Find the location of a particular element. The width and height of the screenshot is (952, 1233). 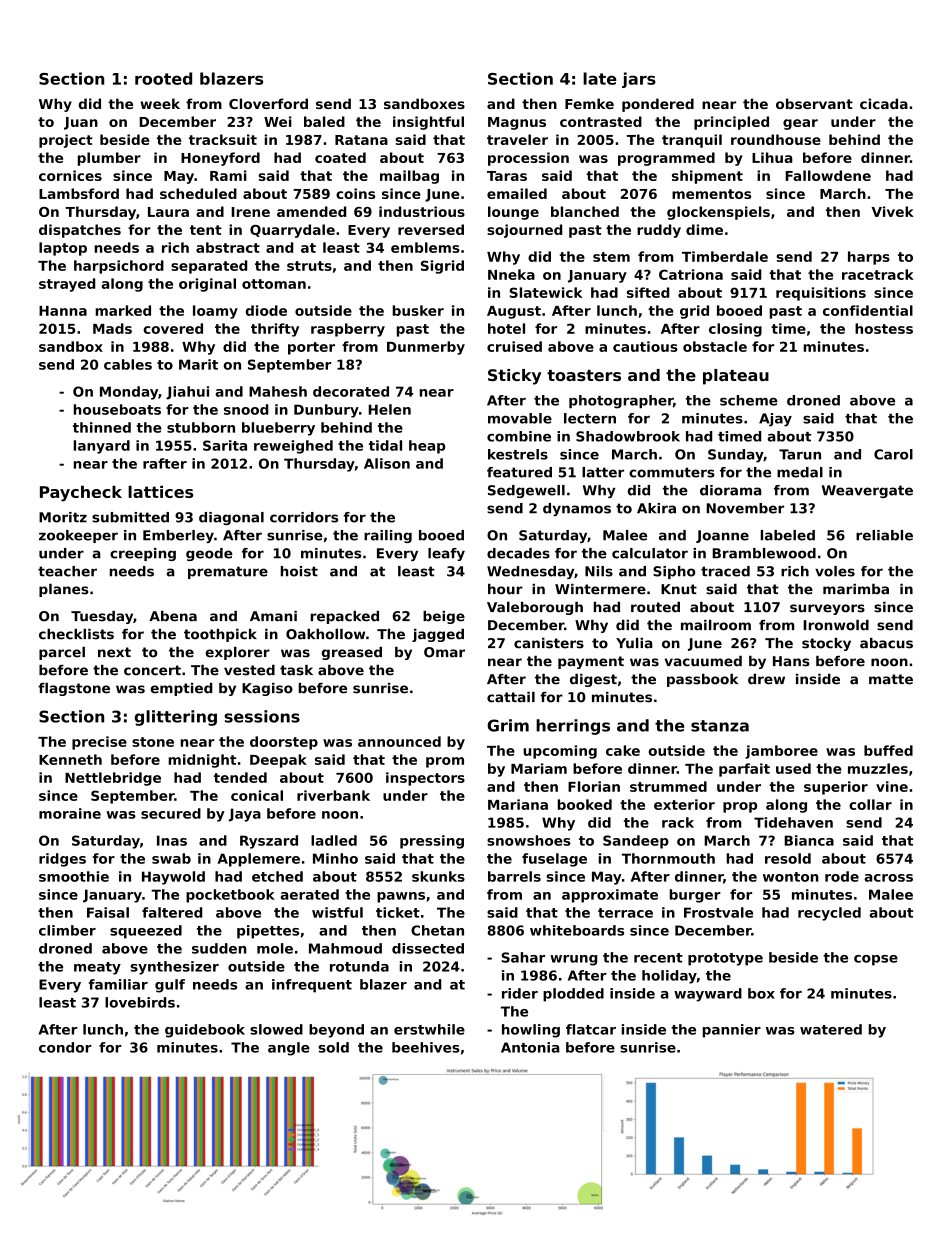

Vivek is located at coordinates (893, 211).
